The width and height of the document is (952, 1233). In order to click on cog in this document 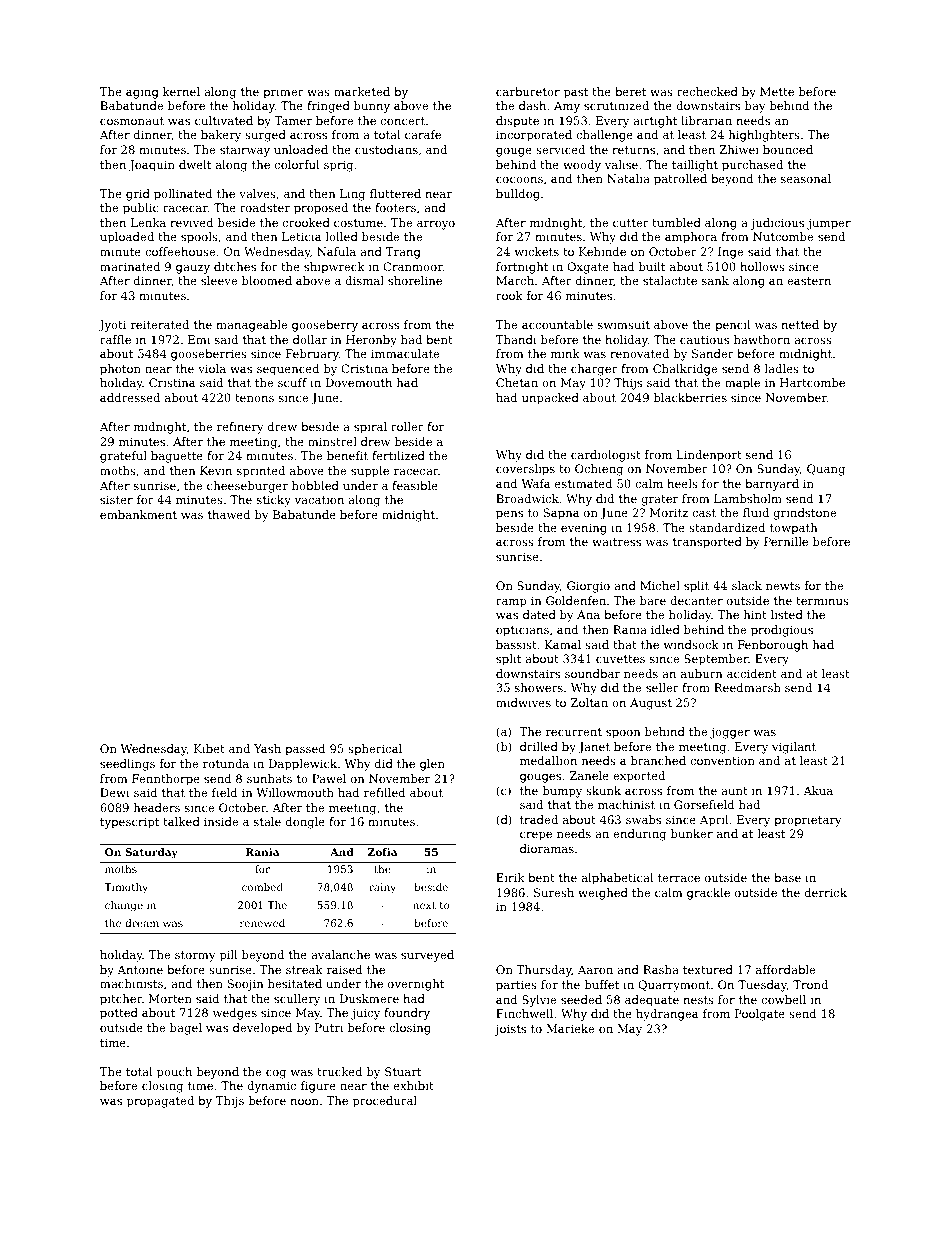, I will do `click(276, 1074)`.
